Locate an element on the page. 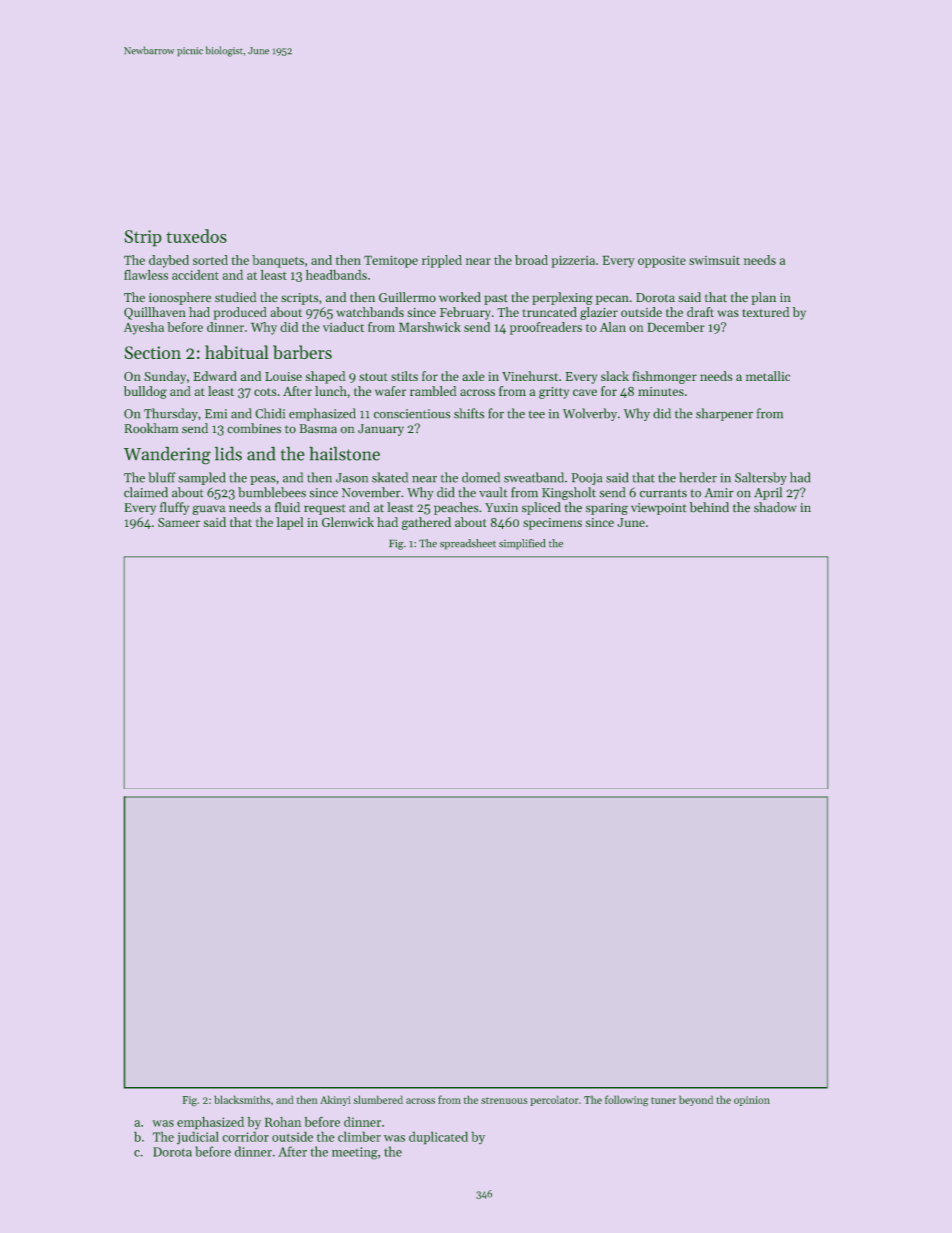  blacksmiths is located at coordinates (242, 1099).
